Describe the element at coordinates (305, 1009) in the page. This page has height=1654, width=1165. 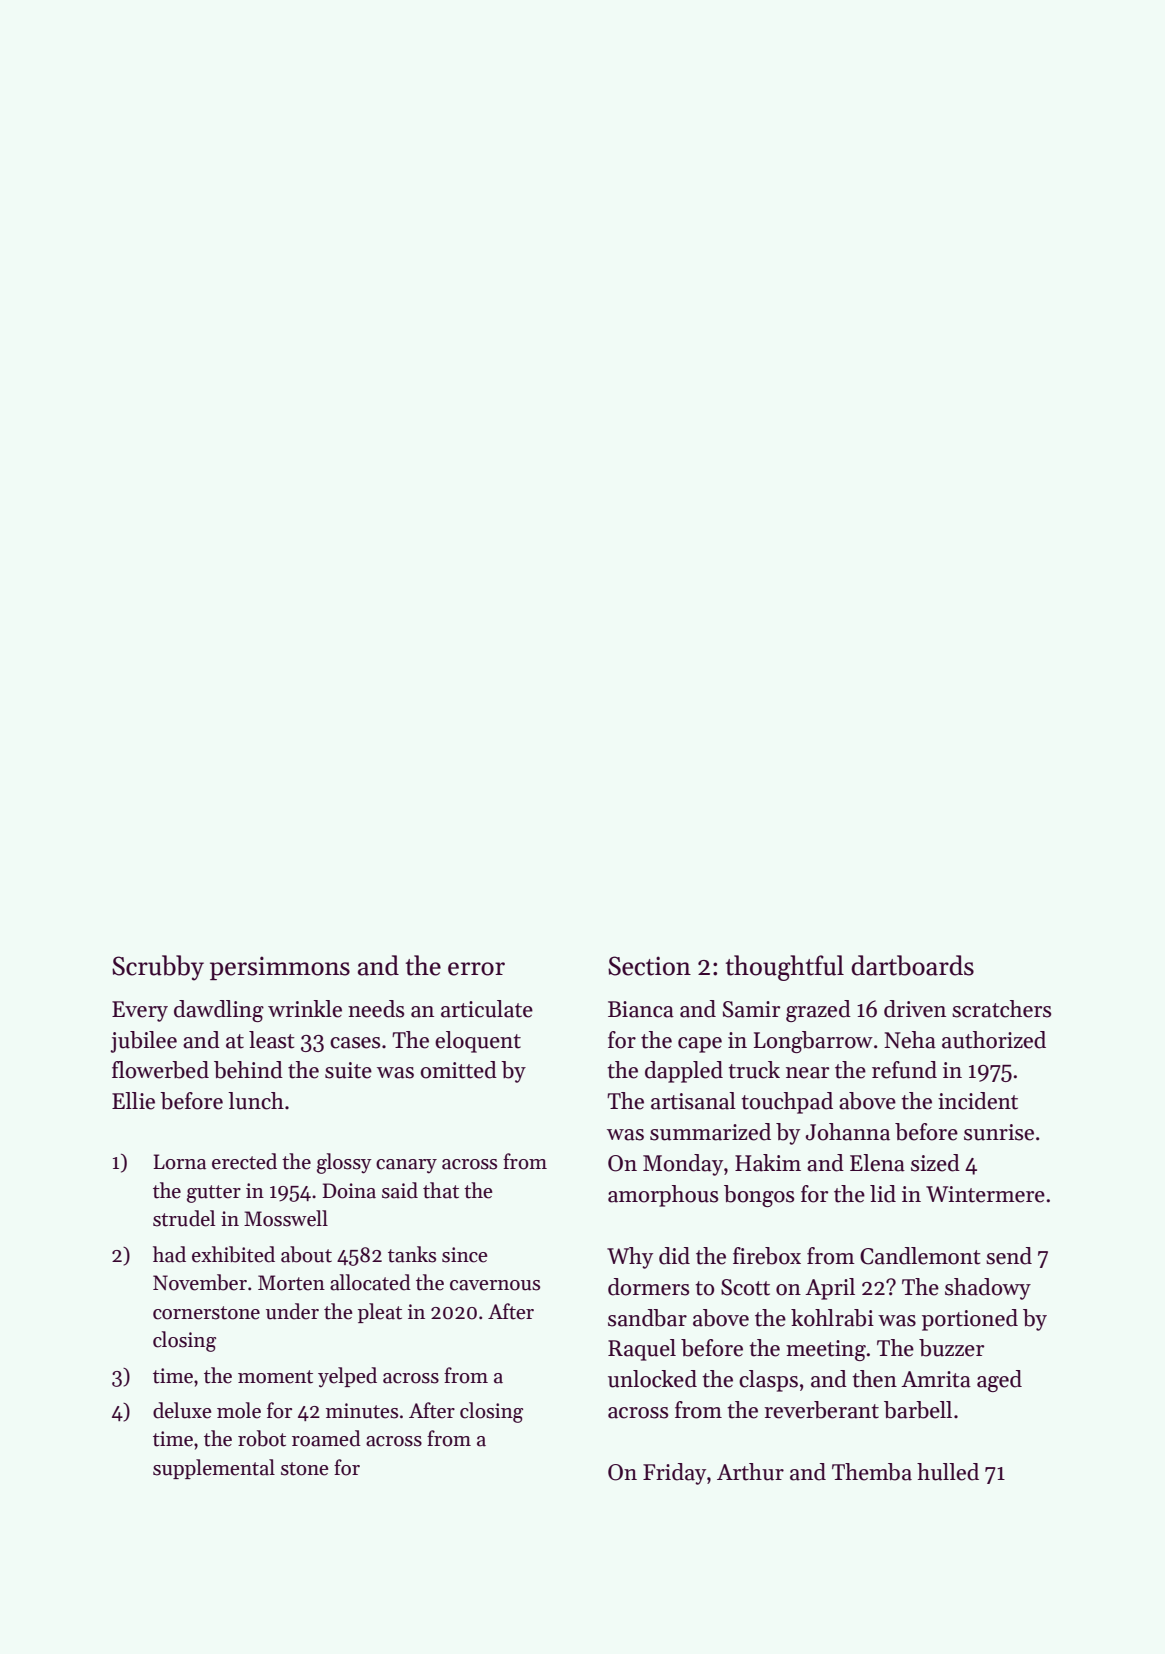
I see `wrinkle` at that location.
